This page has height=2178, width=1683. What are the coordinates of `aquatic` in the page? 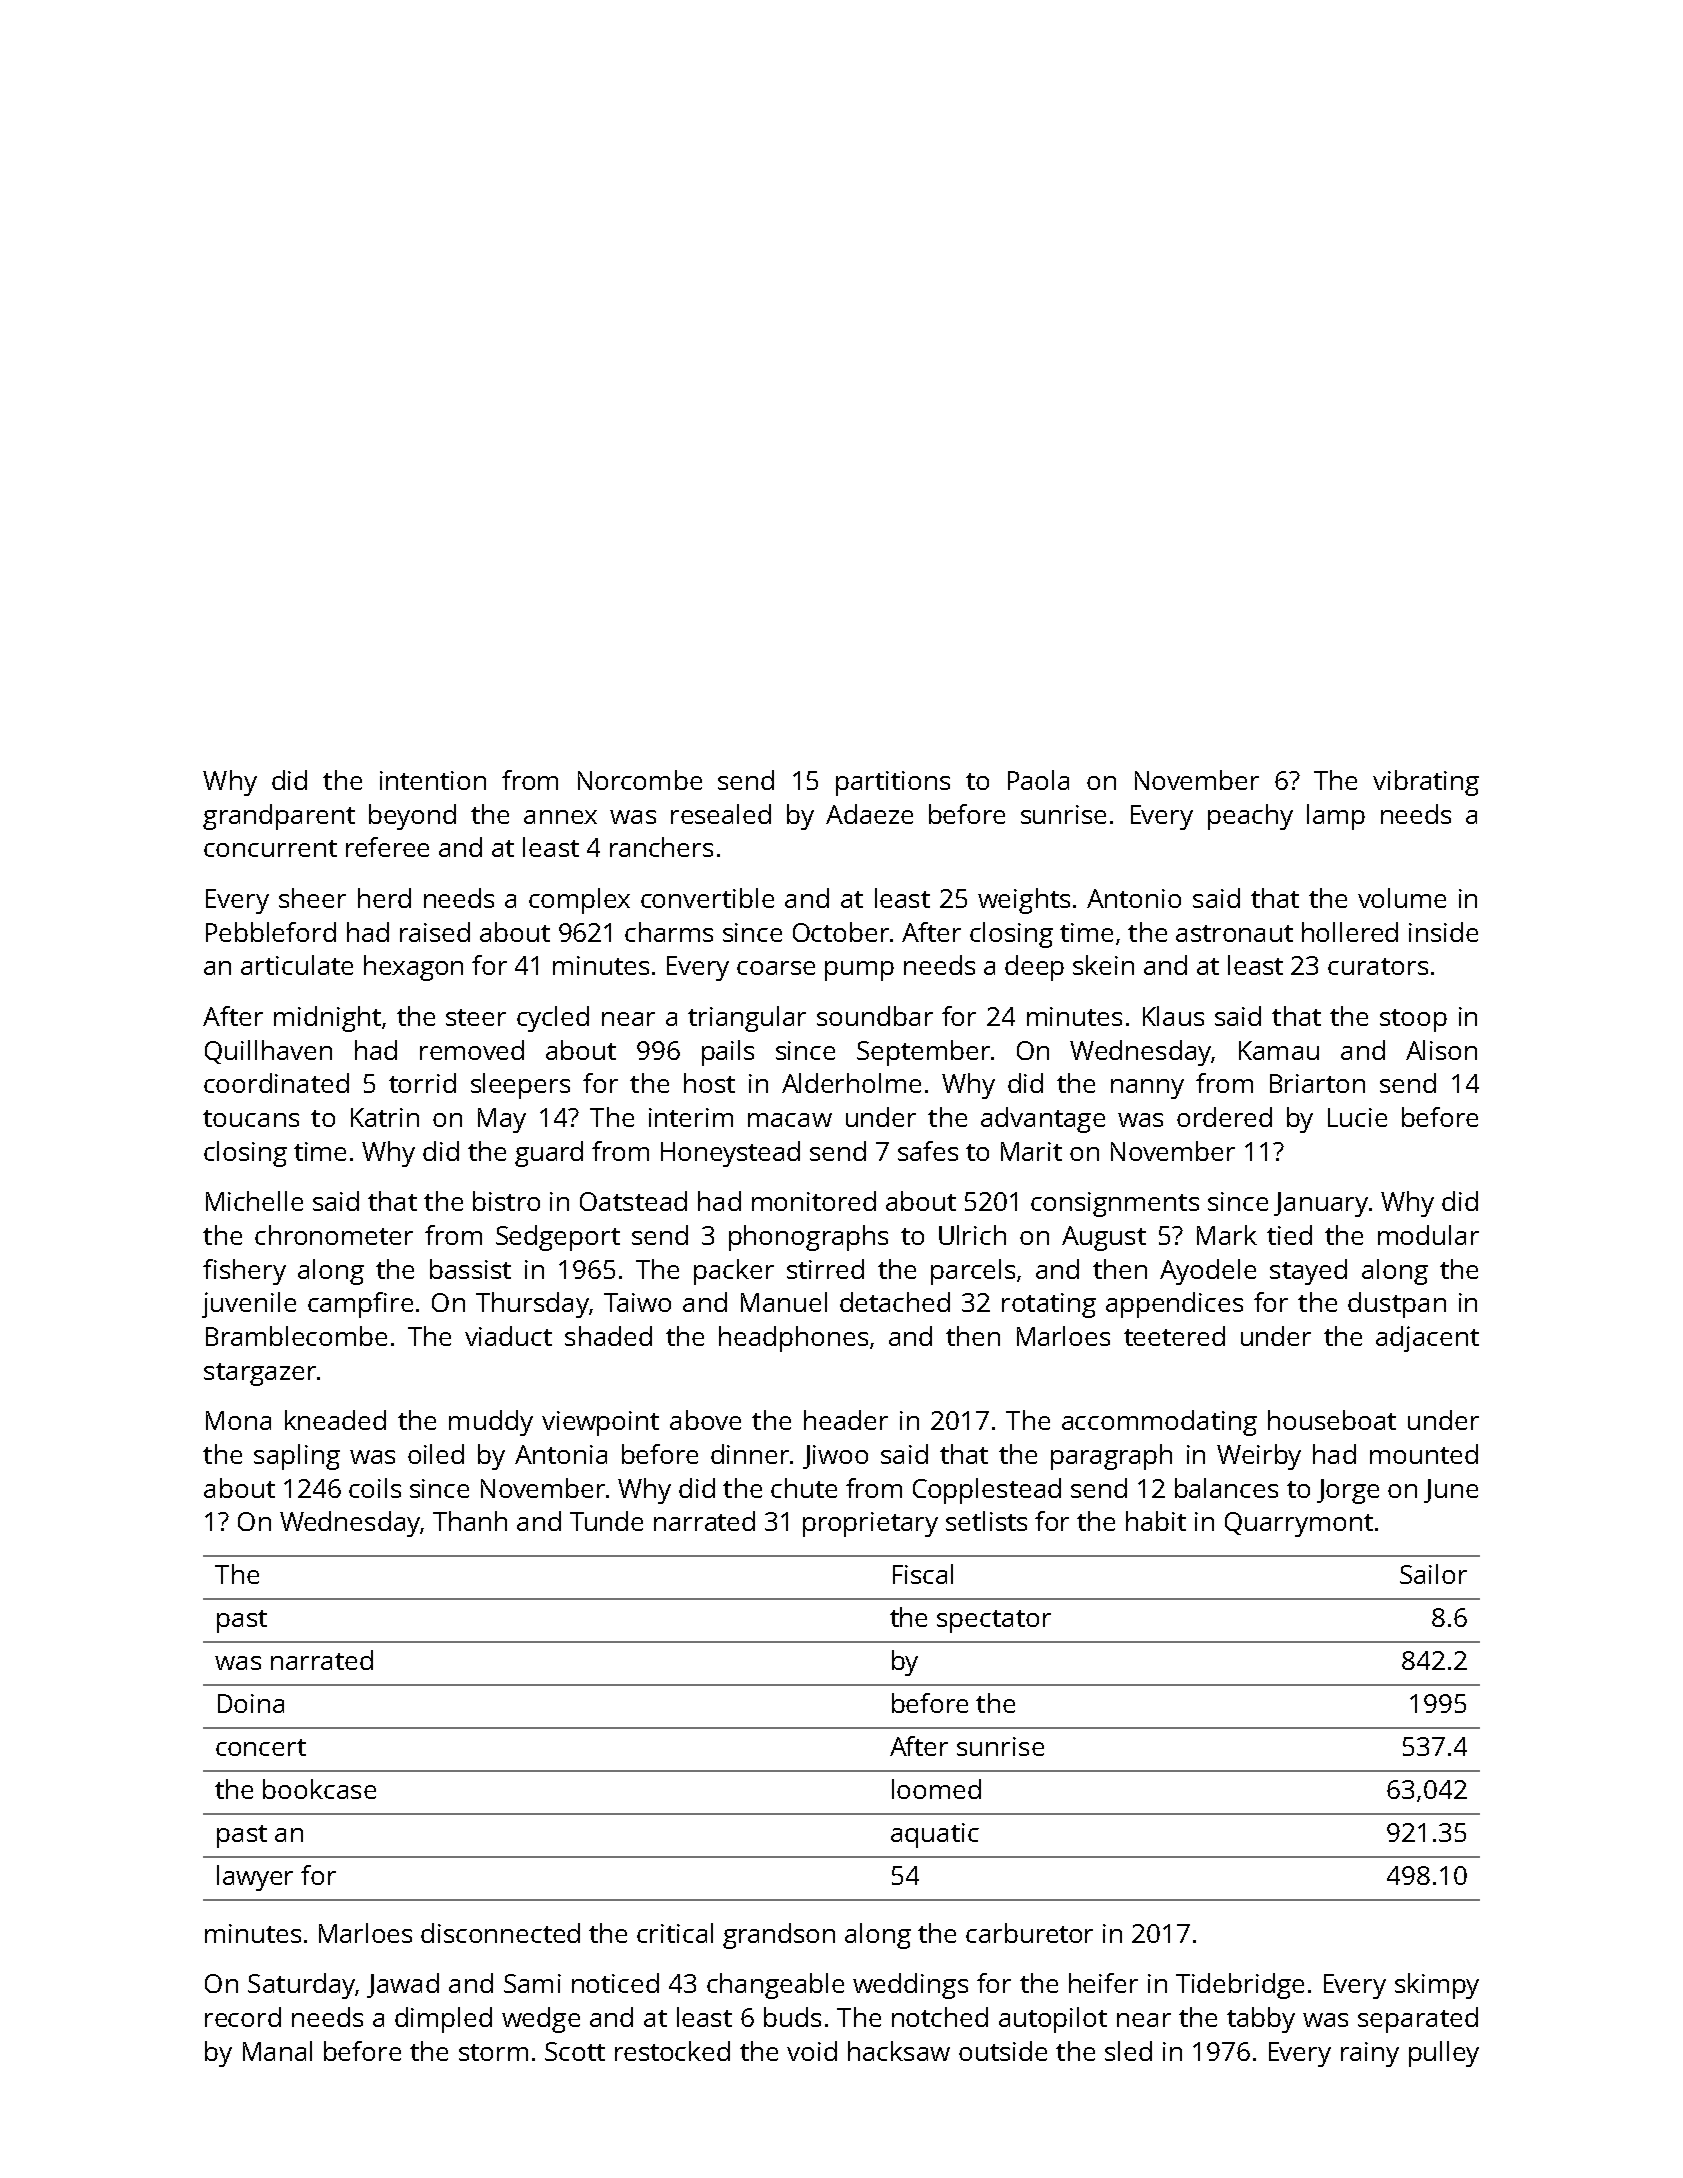 It's located at (935, 1835).
